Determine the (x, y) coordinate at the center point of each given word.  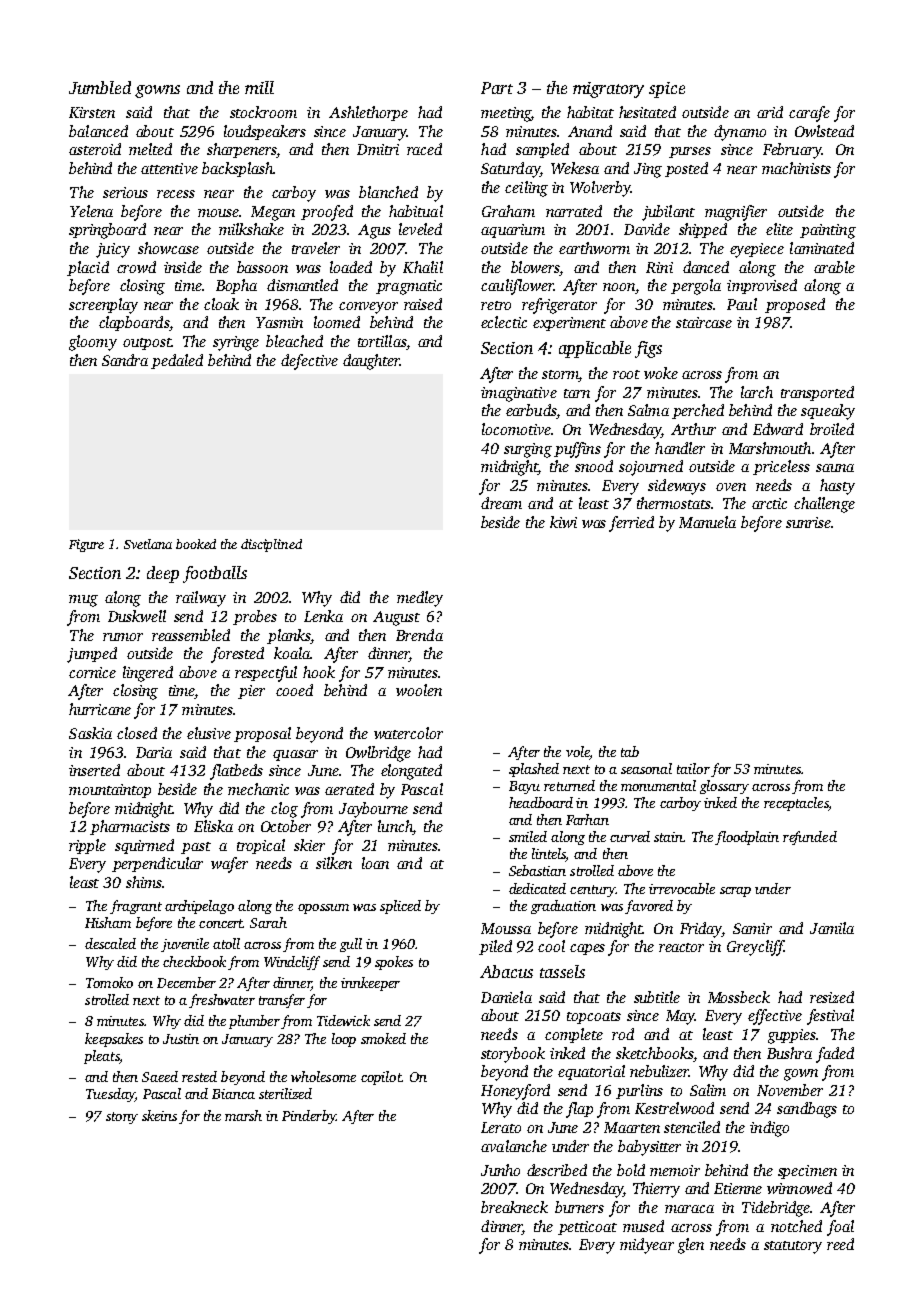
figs (648, 349)
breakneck (514, 1207)
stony (122, 1118)
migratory (608, 90)
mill (259, 87)
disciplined (271, 545)
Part (497, 88)
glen (691, 1246)
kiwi (563, 522)
